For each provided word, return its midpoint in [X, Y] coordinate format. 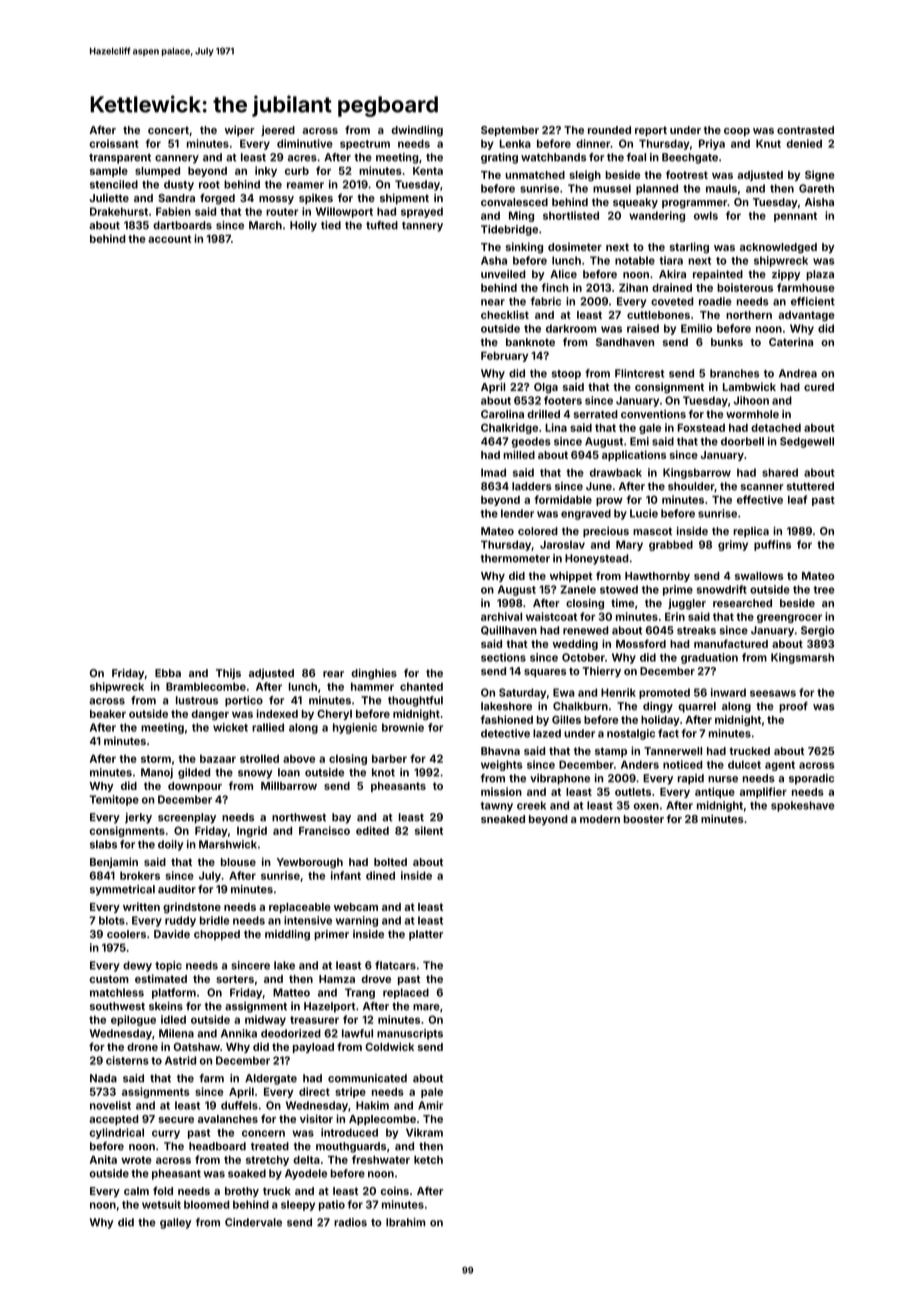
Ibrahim [405, 1222]
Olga [546, 388]
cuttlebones [658, 315]
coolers [126, 934]
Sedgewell [807, 442]
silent [429, 830]
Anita [103, 1159]
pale [432, 1093]
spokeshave [803, 806]
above [299, 759]
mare [426, 1007]
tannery [422, 227]
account [169, 239]
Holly [303, 226]
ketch [428, 1160]
